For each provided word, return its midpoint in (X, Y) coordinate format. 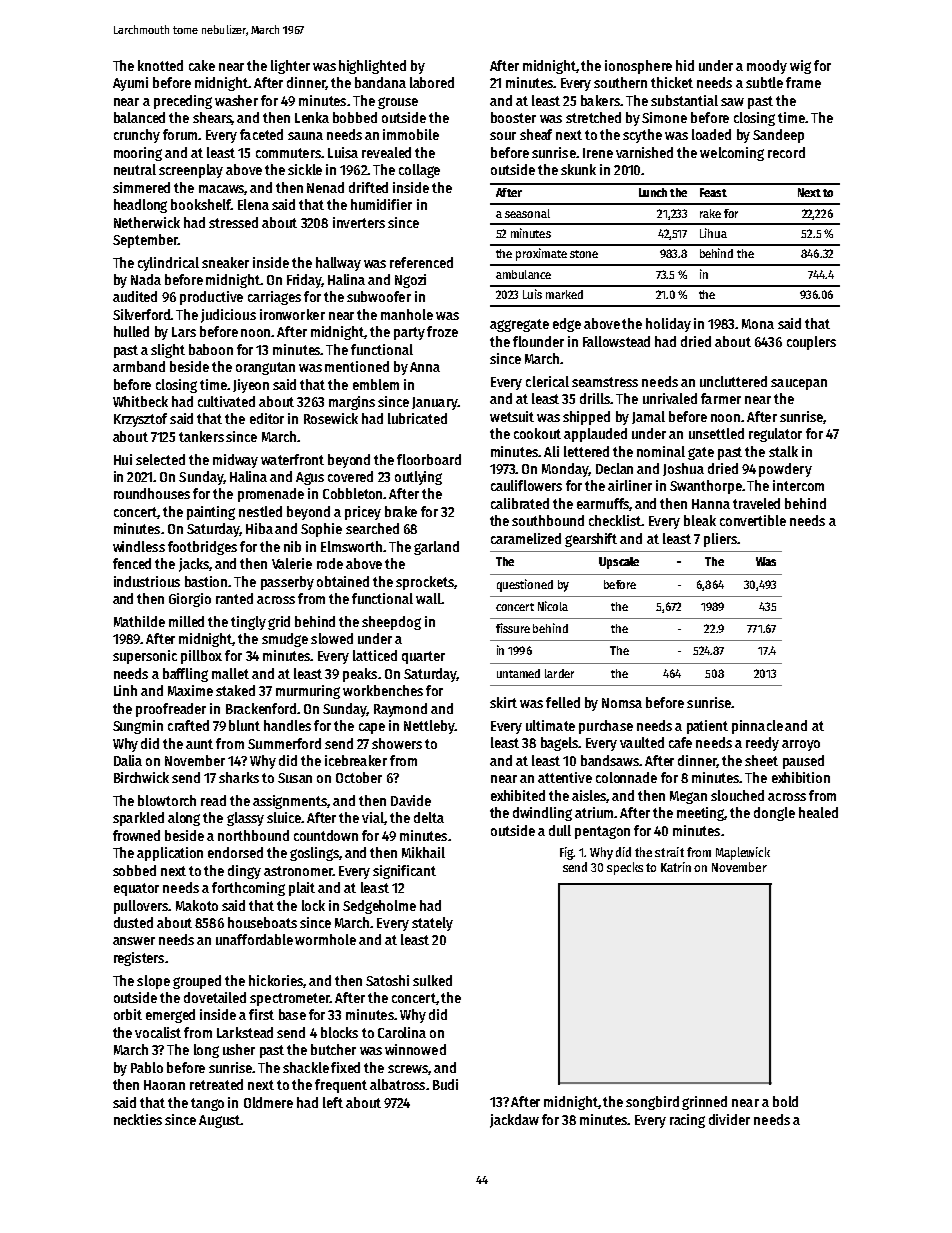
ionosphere (638, 67)
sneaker (225, 262)
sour (503, 136)
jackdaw (514, 1121)
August (220, 1121)
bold (785, 1101)
